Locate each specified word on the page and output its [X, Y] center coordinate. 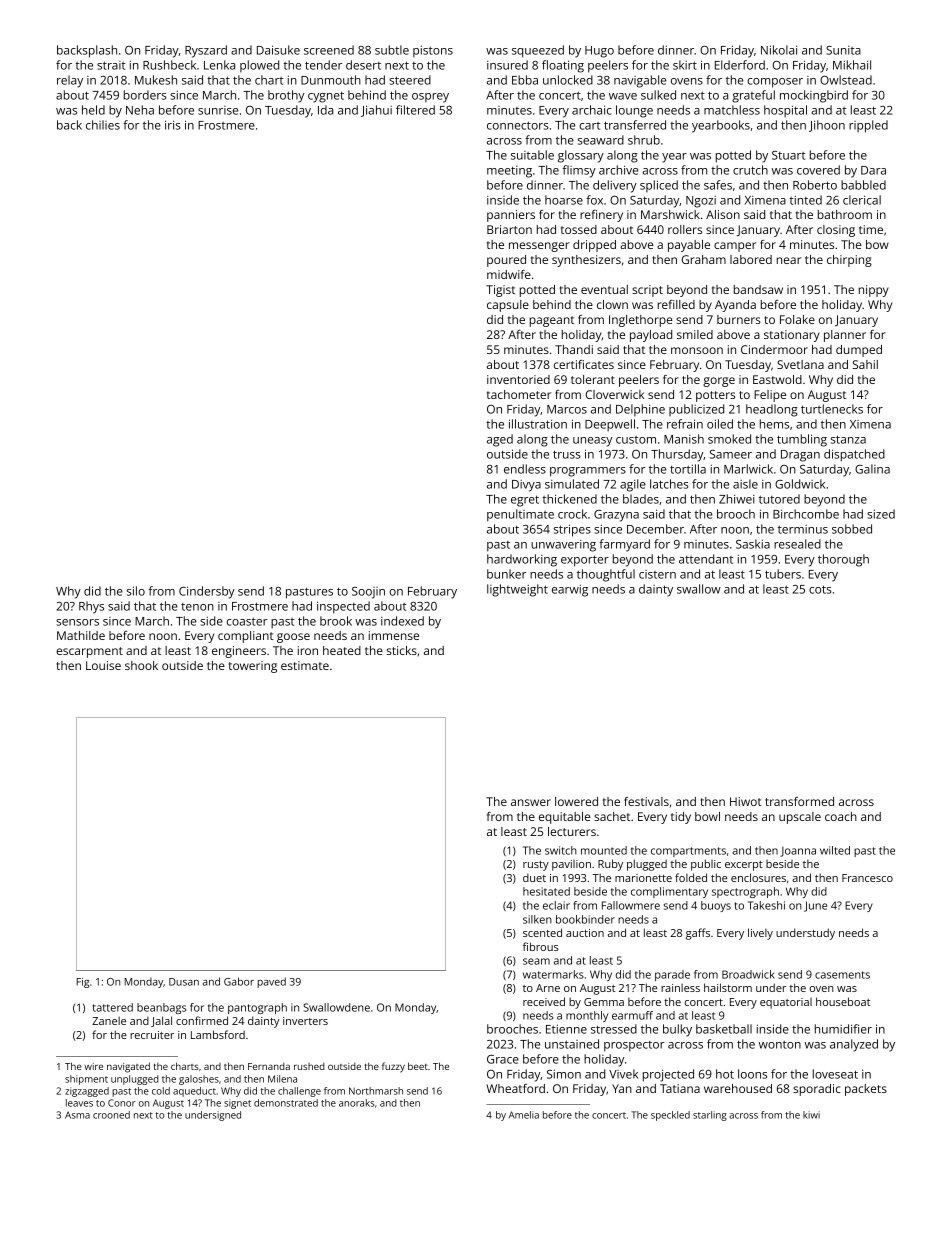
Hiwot [746, 801]
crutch [750, 170]
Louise [103, 665]
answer [531, 802]
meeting [509, 172]
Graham [703, 259]
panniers [511, 216]
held [93, 110]
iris [173, 125]
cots [820, 589]
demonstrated [286, 1103]
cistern [657, 574]
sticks [402, 650]
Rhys [91, 607]
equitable [564, 818]
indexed [402, 621]
